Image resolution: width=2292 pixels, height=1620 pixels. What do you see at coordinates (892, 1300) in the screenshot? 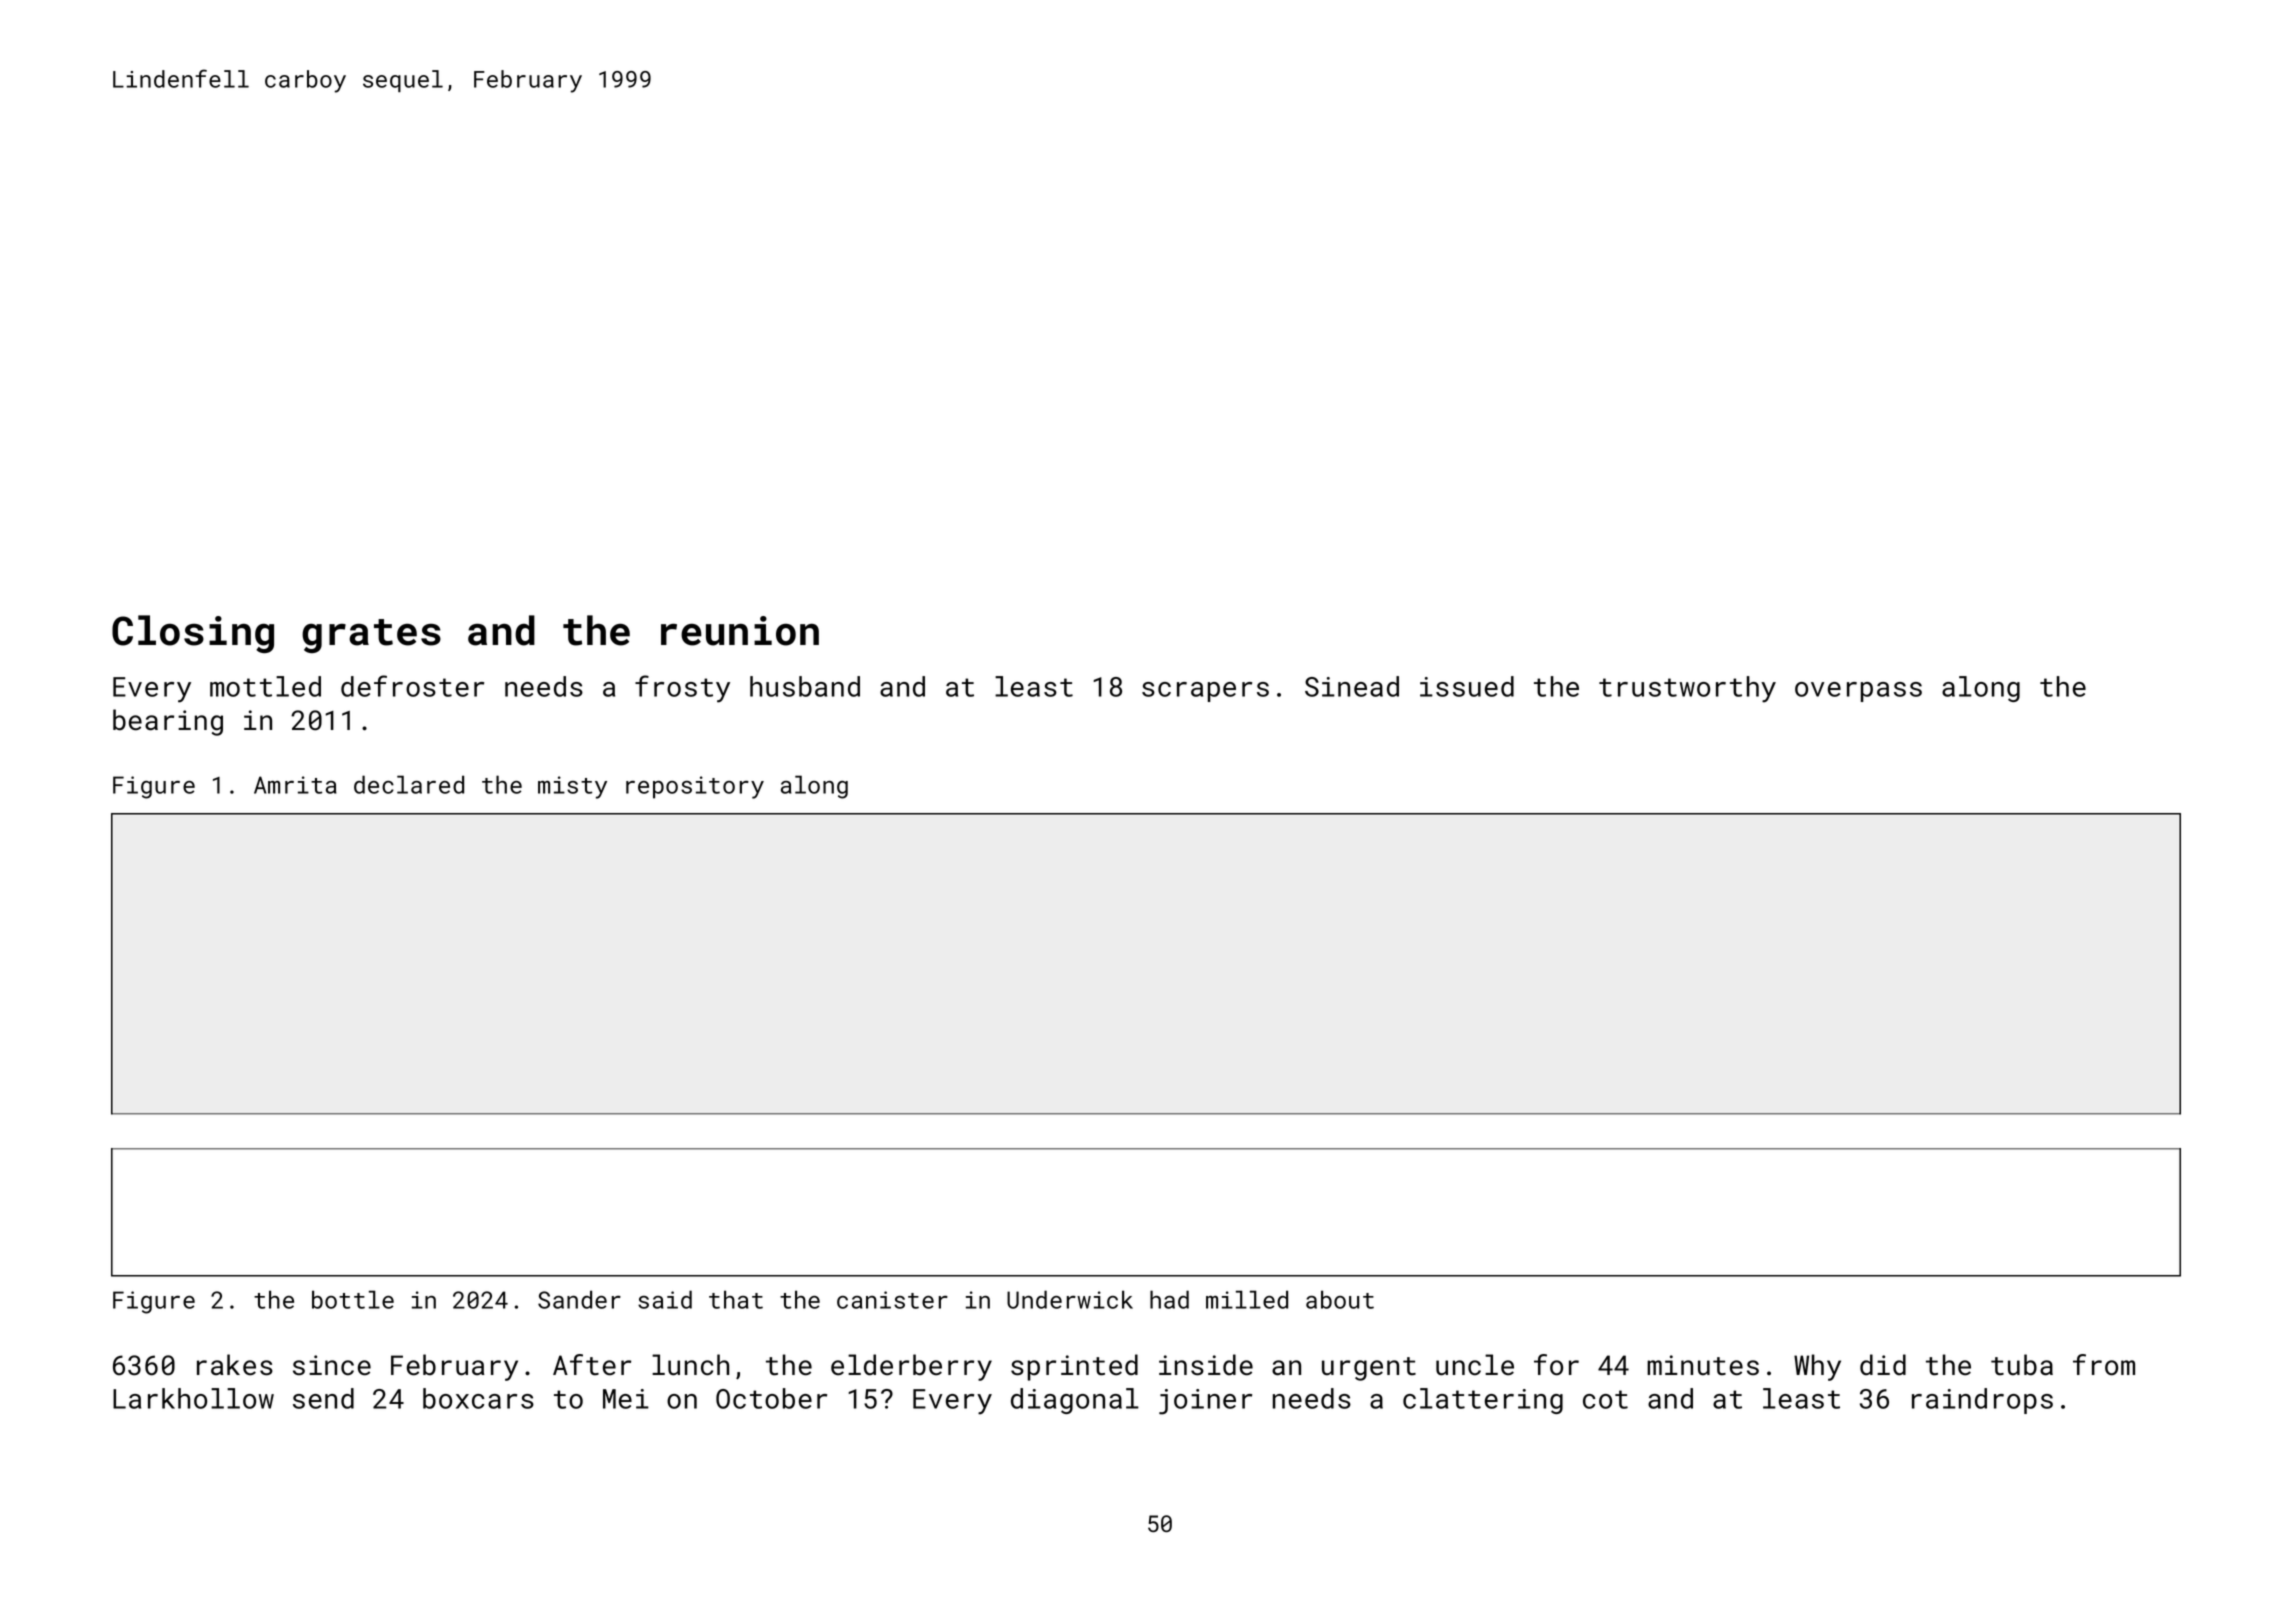
I see `canister` at bounding box center [892, 1300].
